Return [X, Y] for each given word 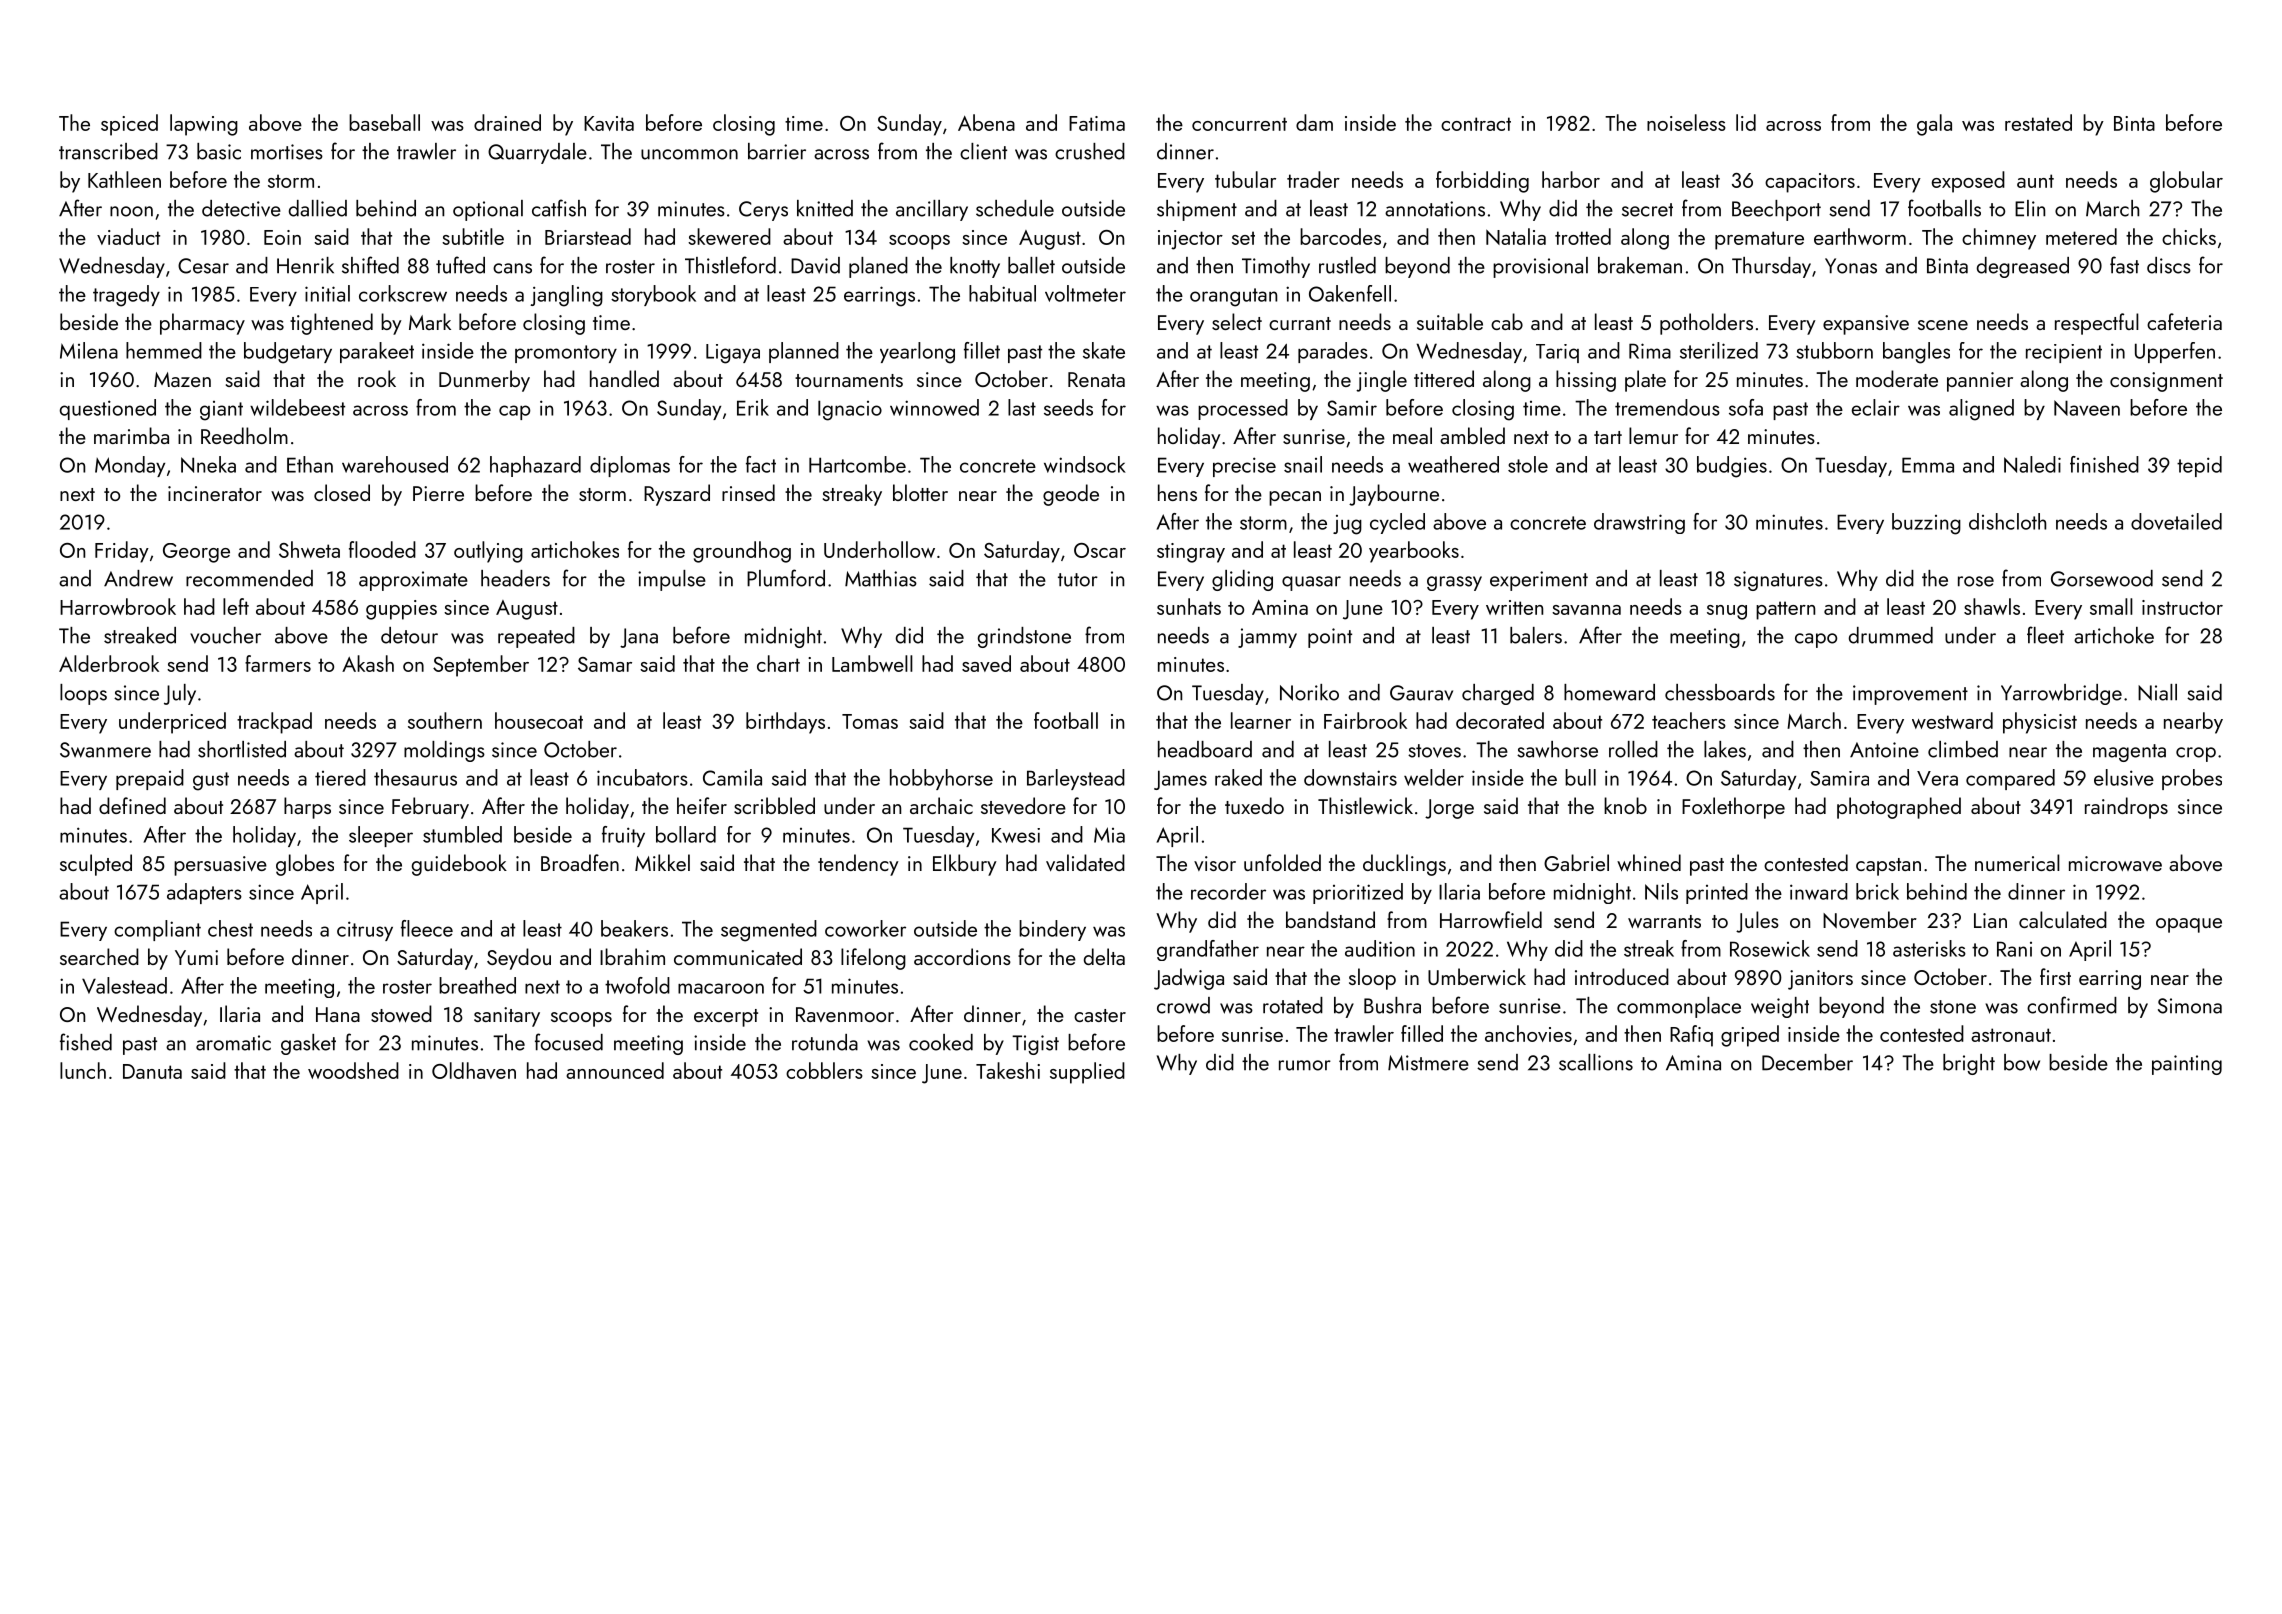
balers [1536, 635]
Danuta [152, 1071]
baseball [384, 122]
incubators [642, 777]
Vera [1937, 778]
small [2111, 606]
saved [986, 663]
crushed [1090, 151]
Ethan [310, 464]
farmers [278, 663]
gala [1934, 125]
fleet [2045, 635]
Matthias [881, 578]
